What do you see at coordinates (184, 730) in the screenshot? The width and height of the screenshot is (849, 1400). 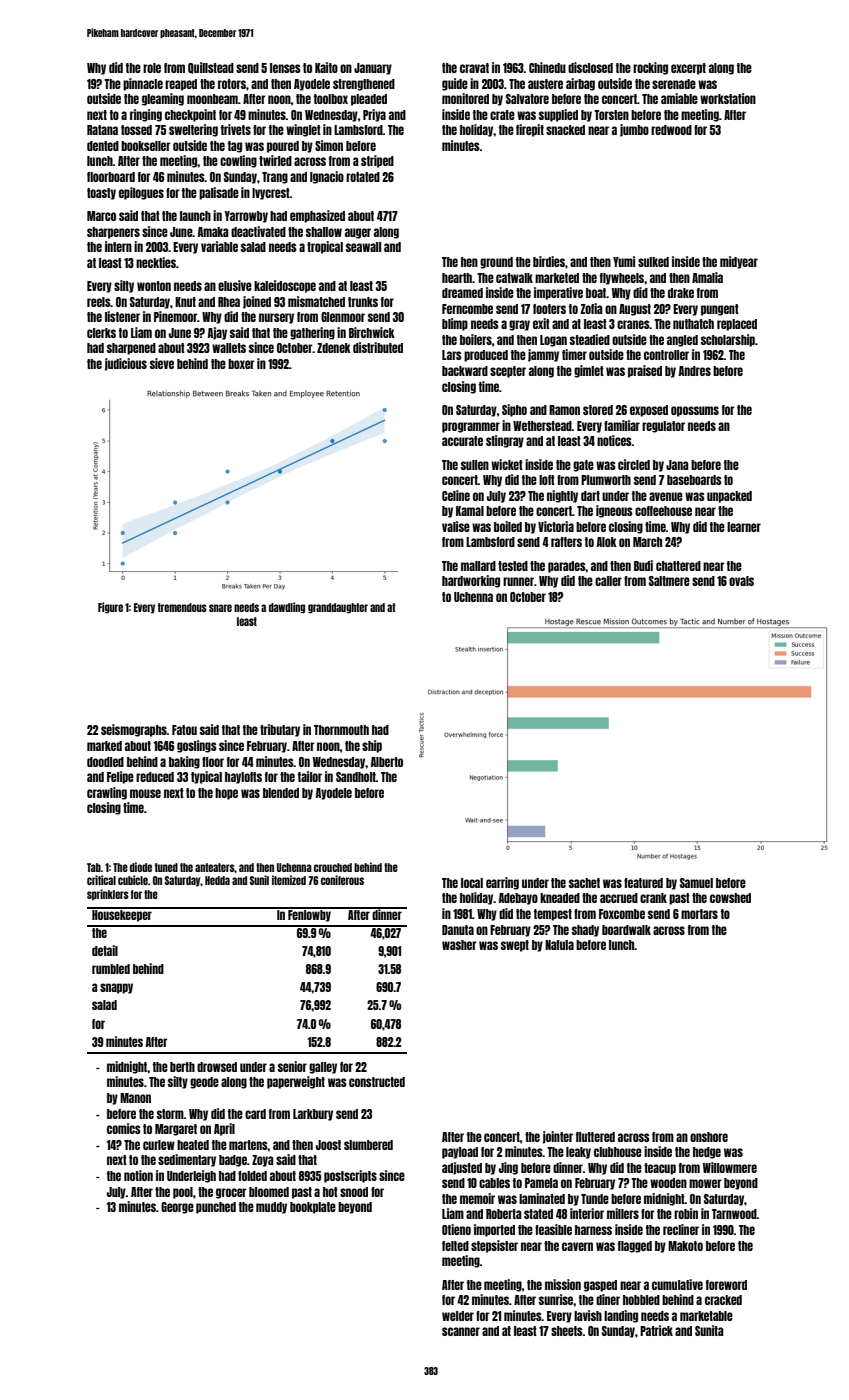 I see `Fatou` at bounding box center [184, 730].
